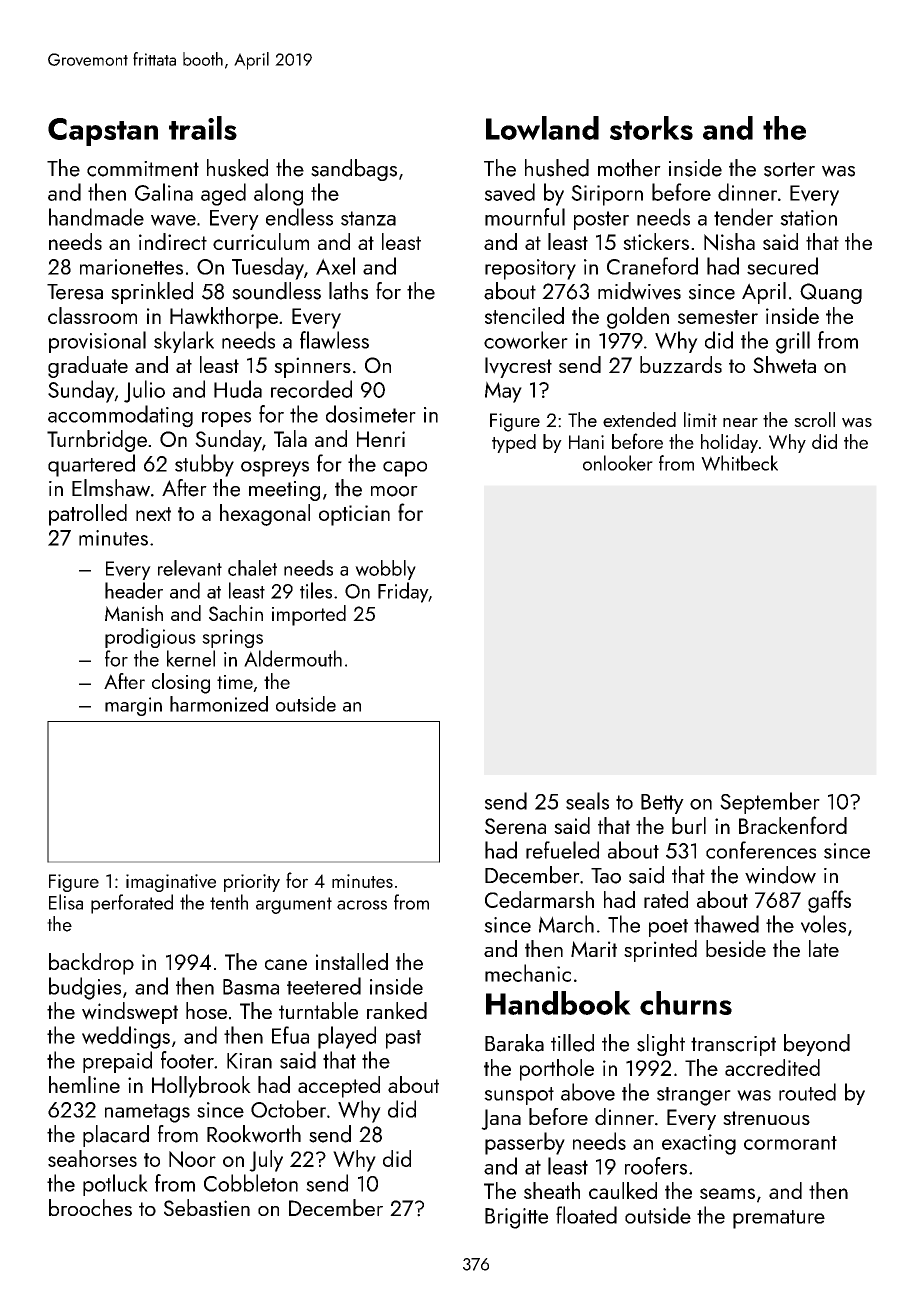  What do you see at coordinates (789, 169) in the screenshot?
I see `sorter` at bounding box center [789, 169].
